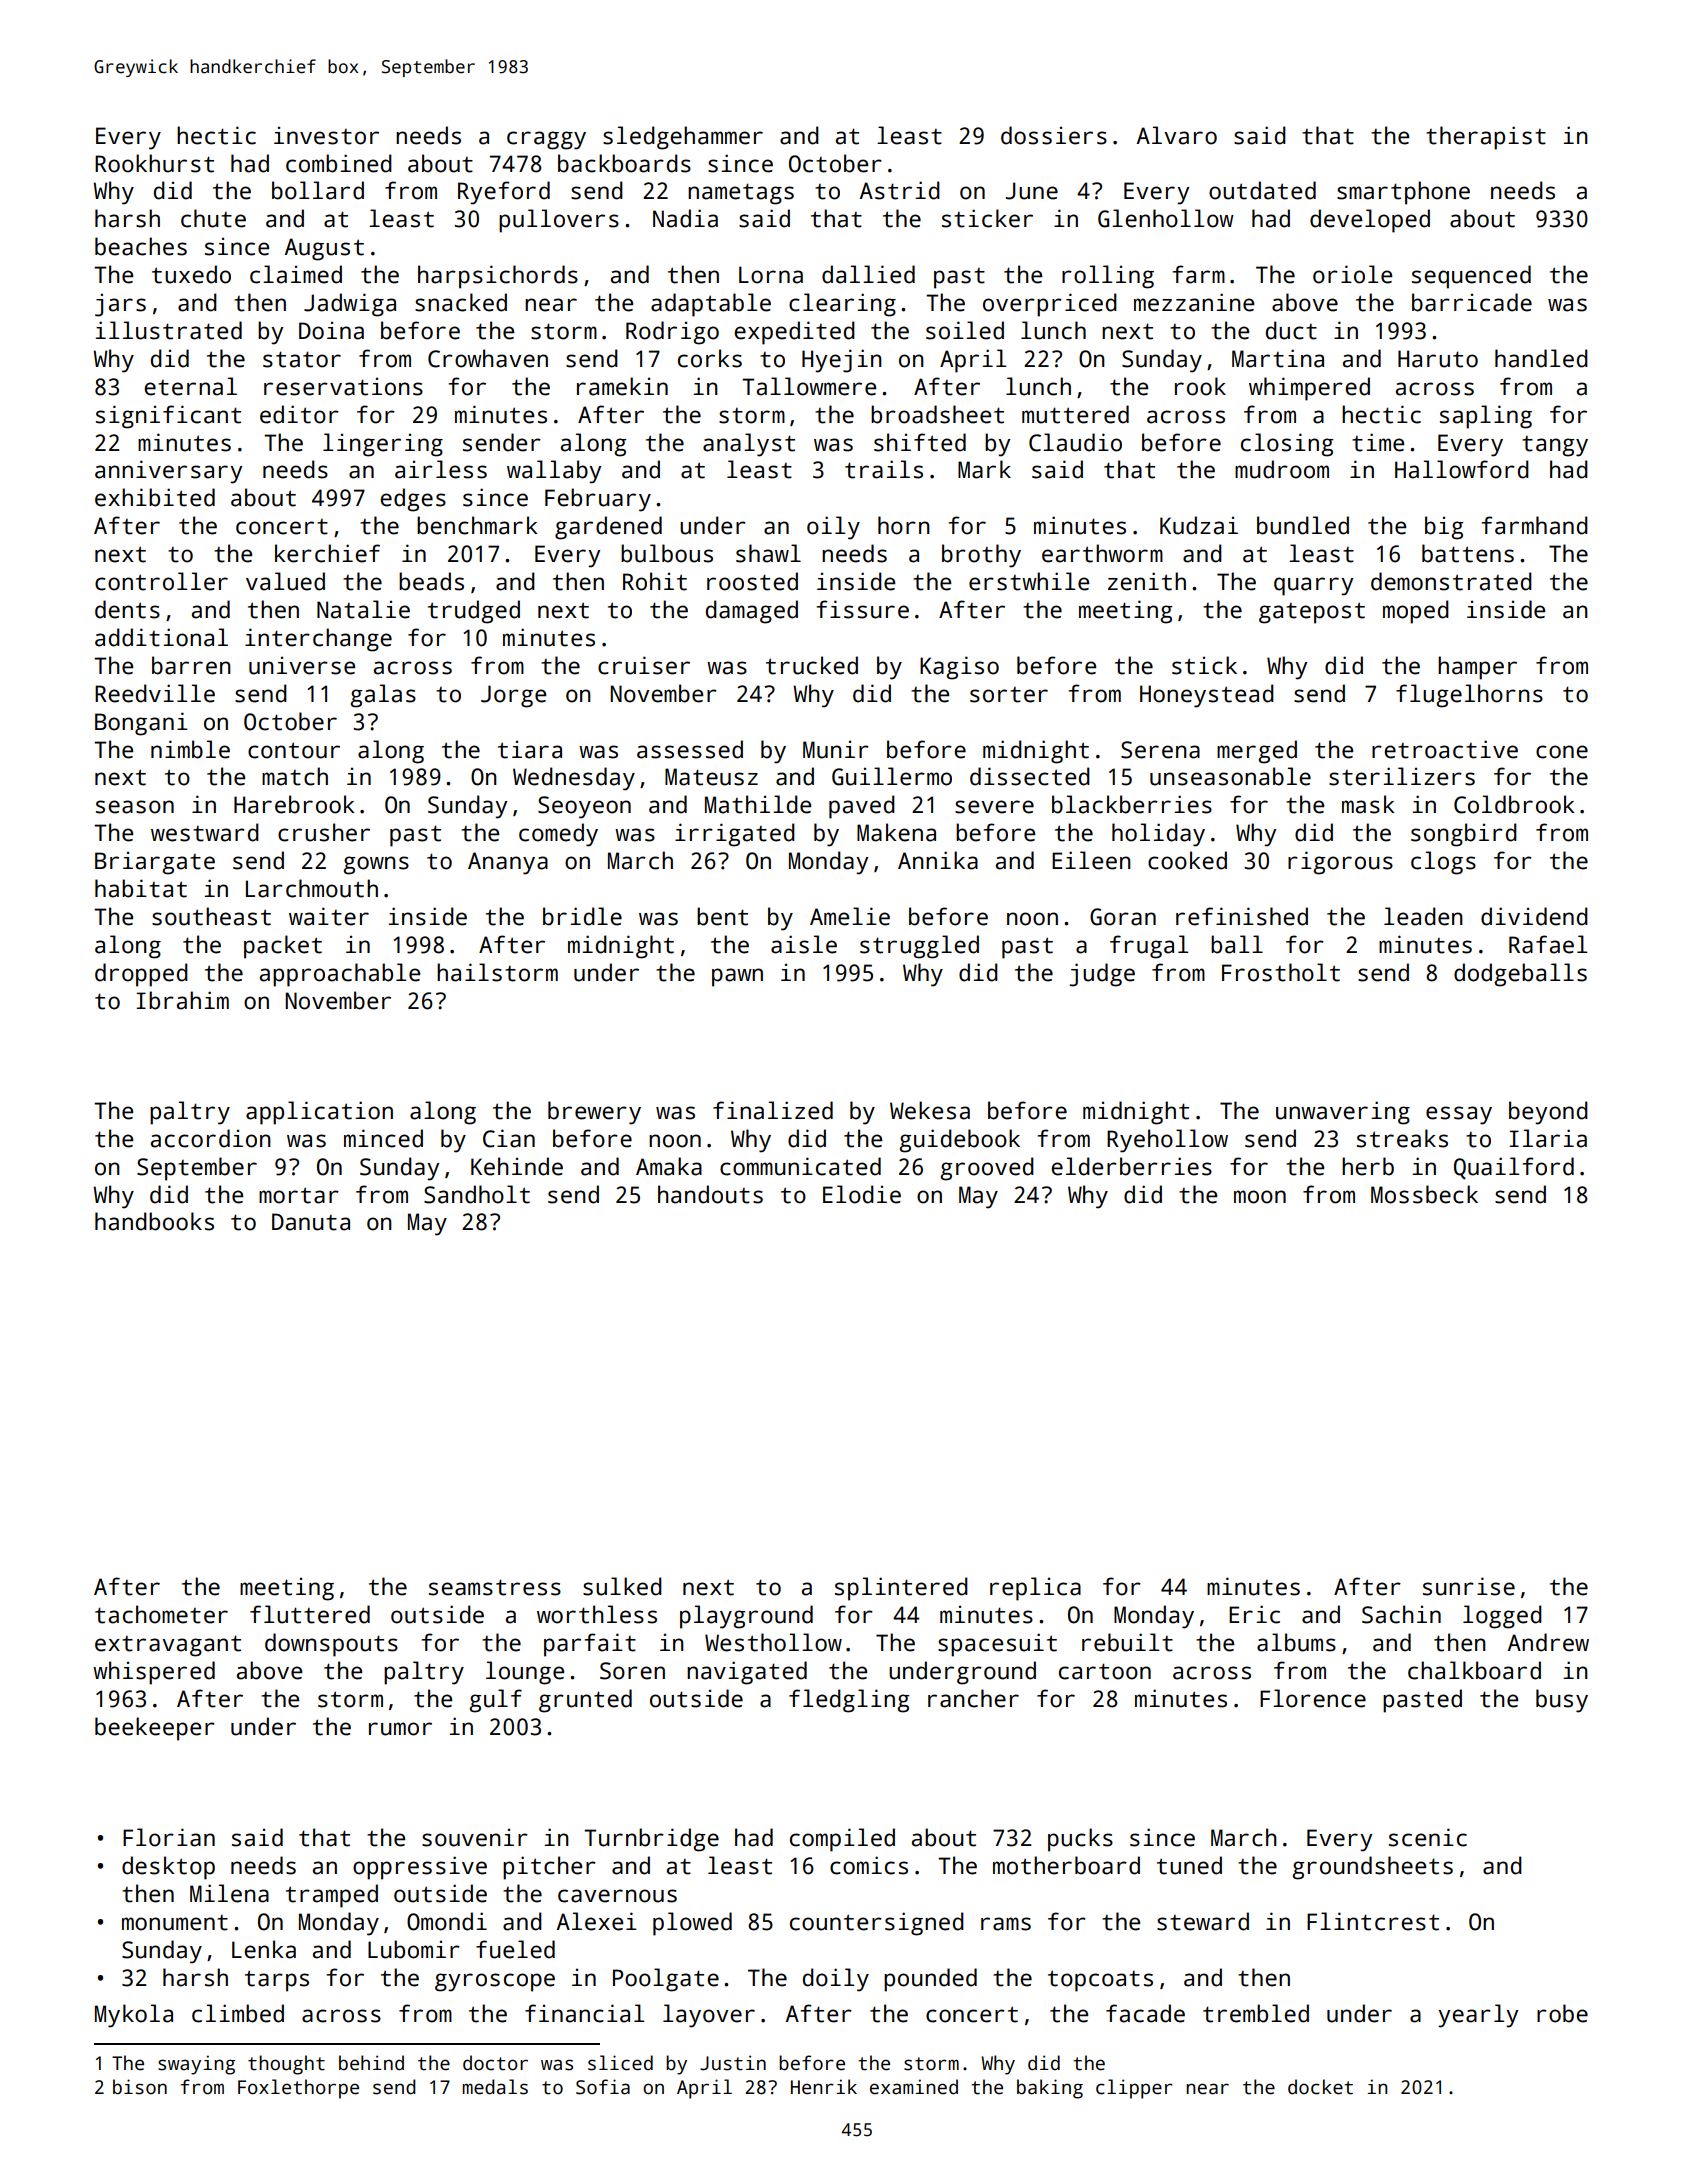 Image resolution: width=1683 pixels, height=2178 pixels. Describe the element at coordinates (1035, 1589) in the document. I see `replica` at that location.
